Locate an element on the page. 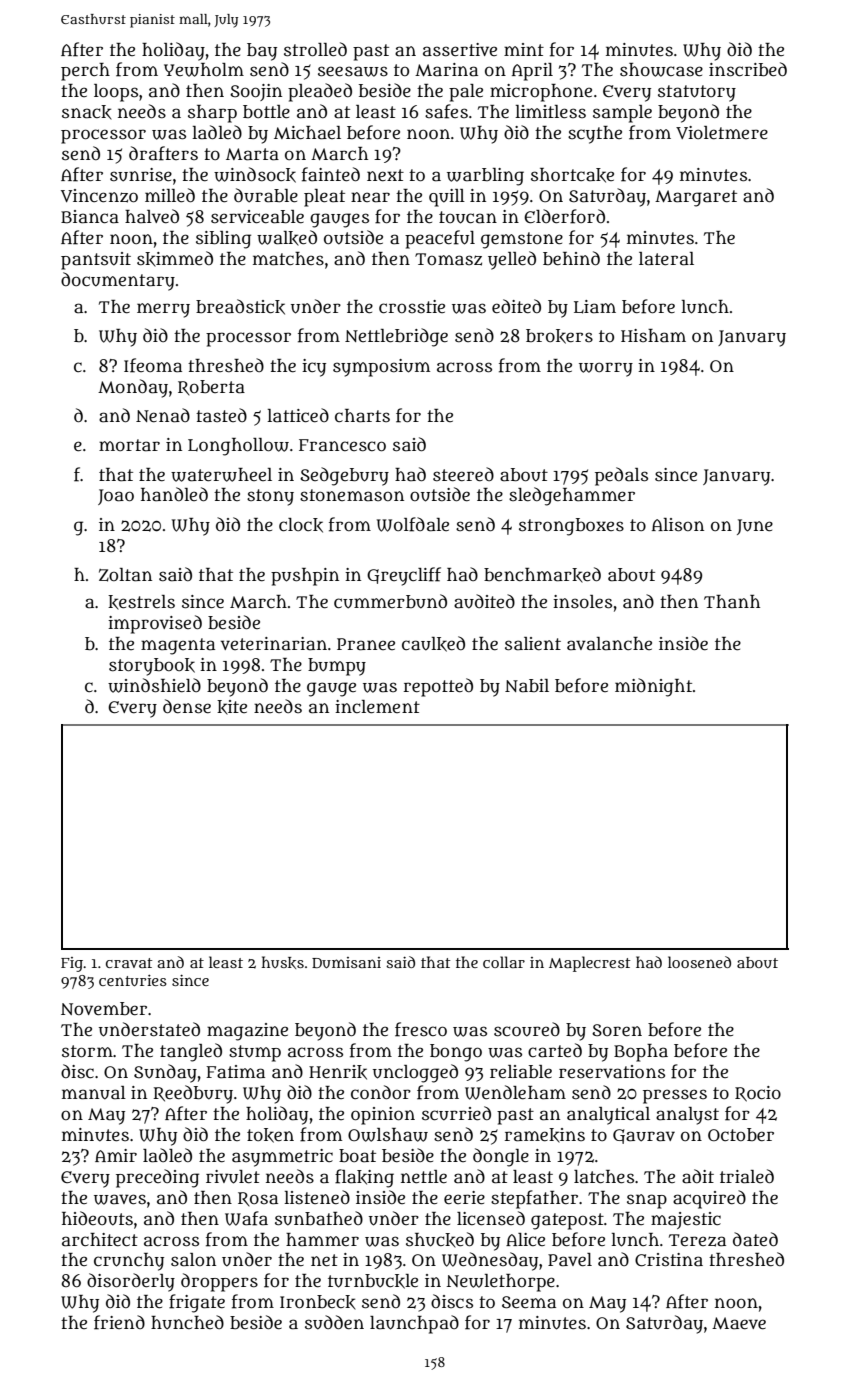 This page has width=849, height=1400. loops is located at coordinates (116, 93).
